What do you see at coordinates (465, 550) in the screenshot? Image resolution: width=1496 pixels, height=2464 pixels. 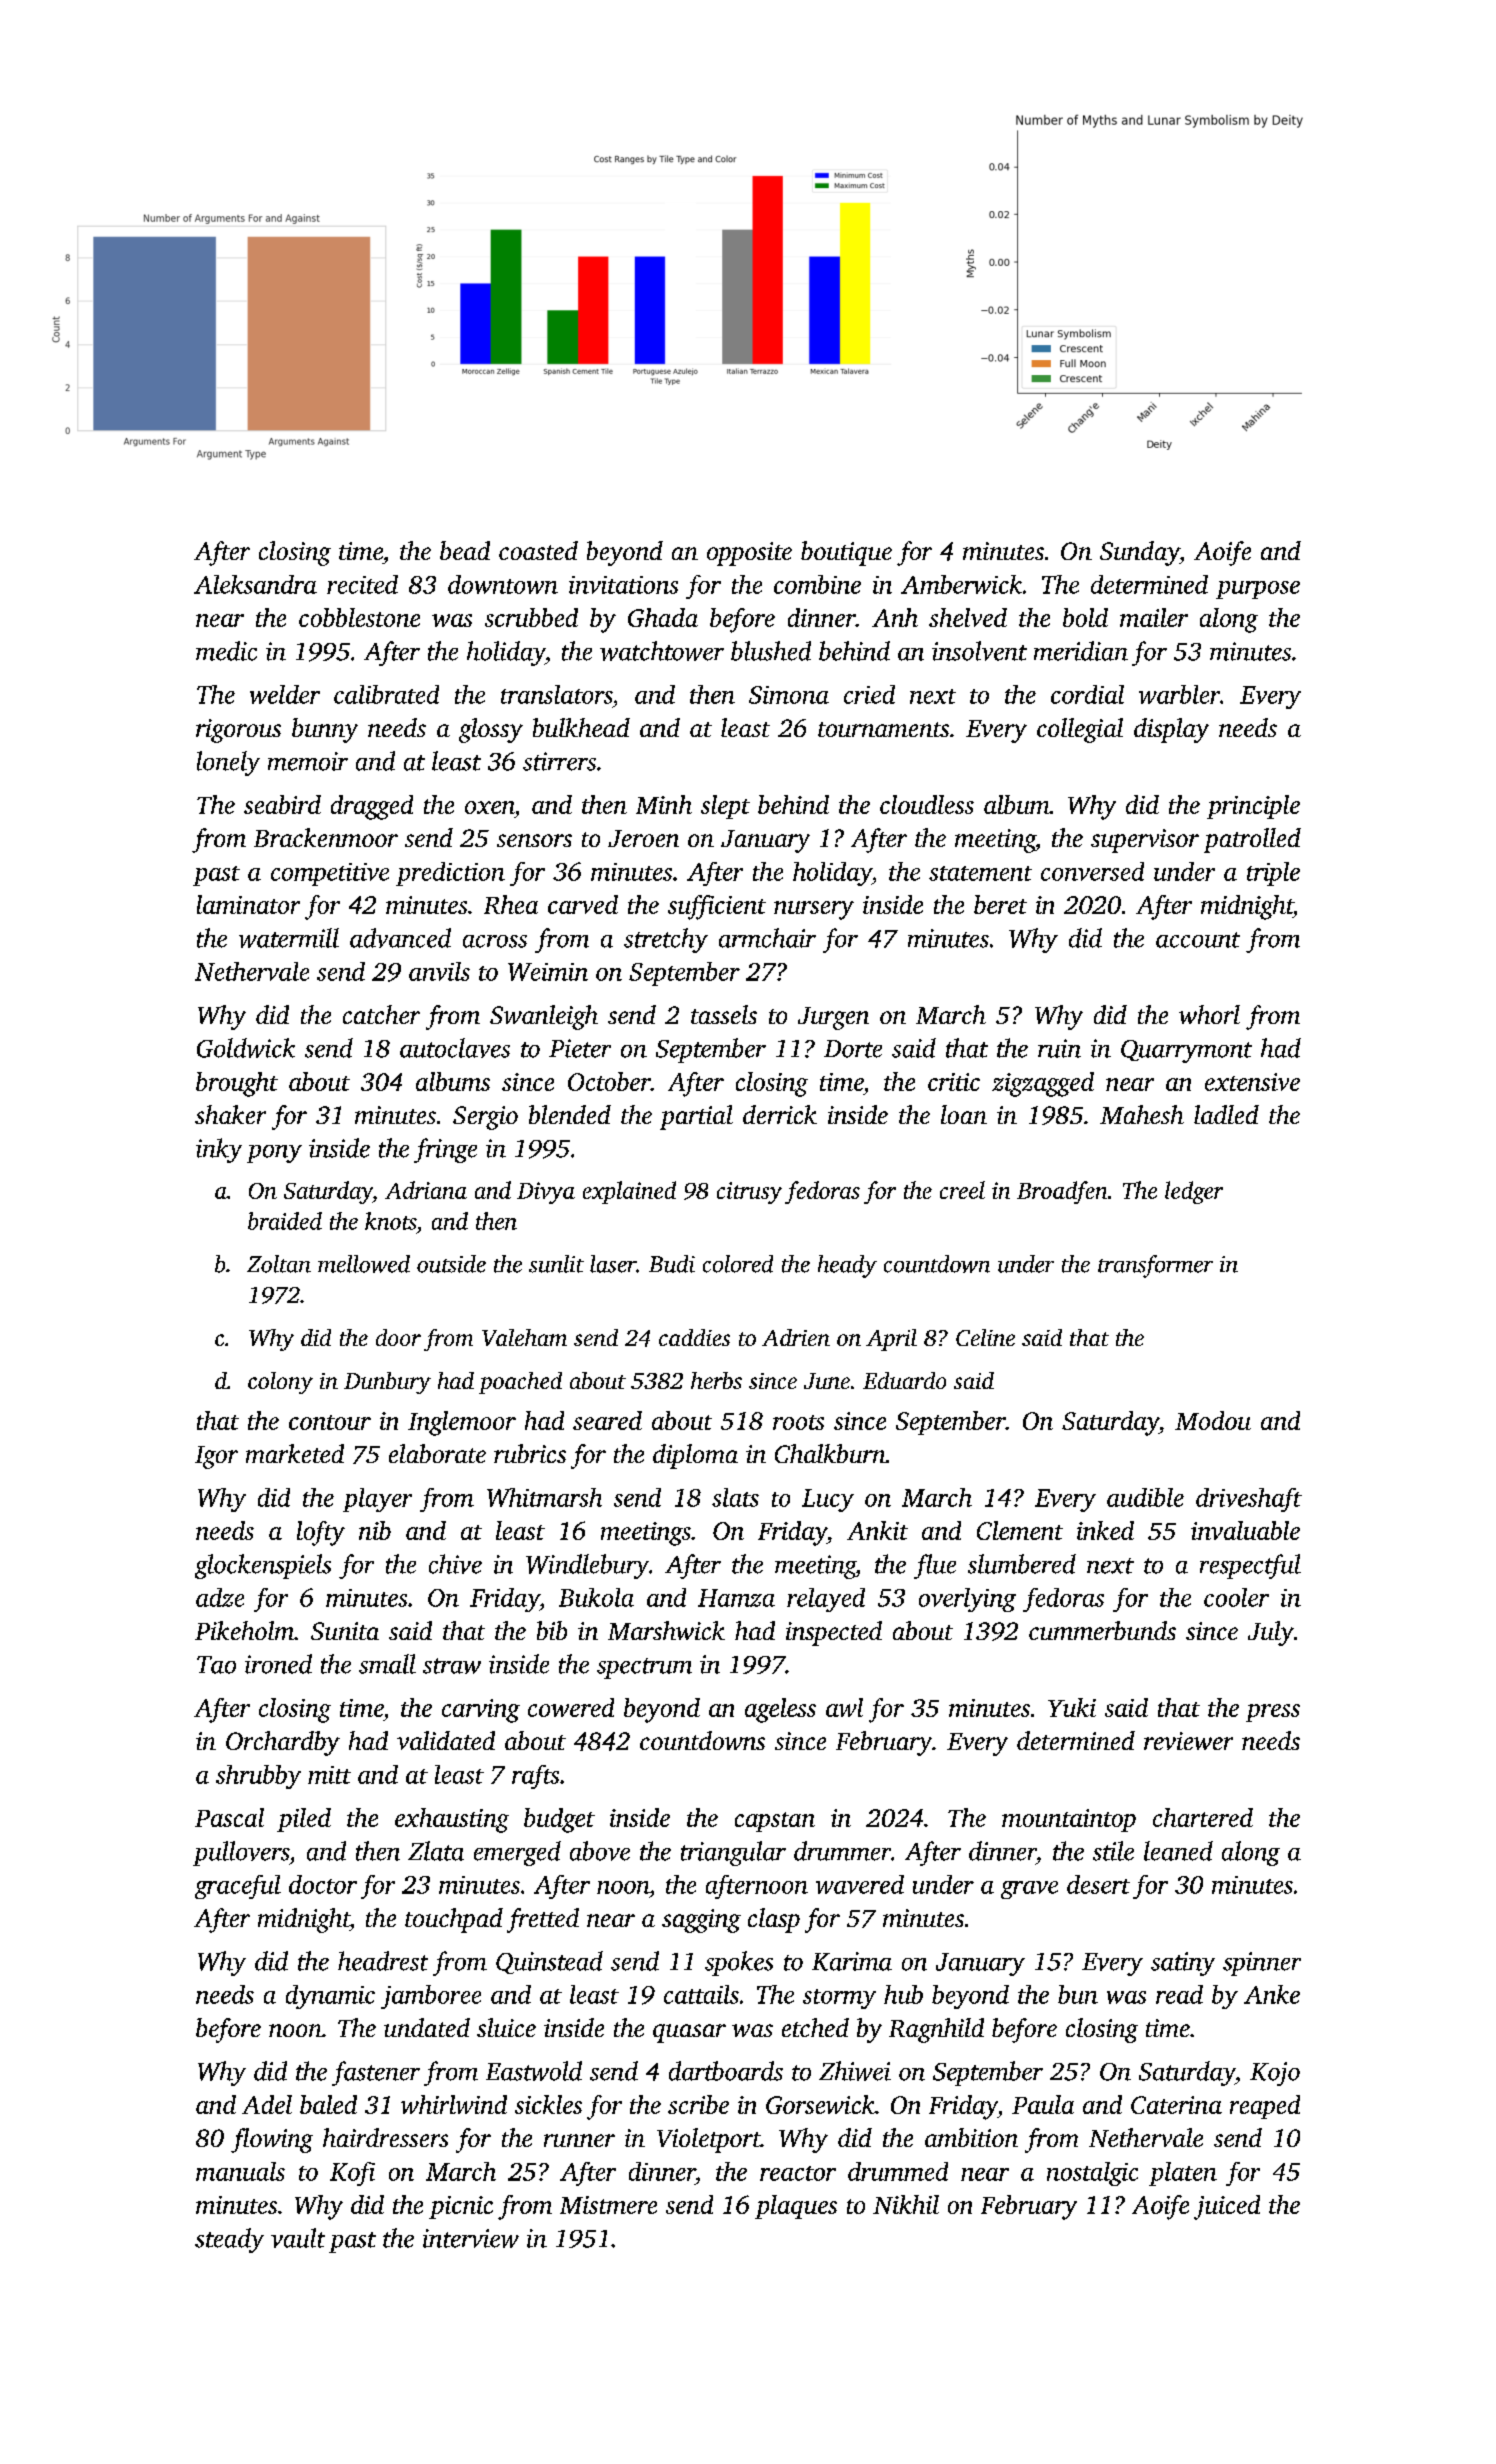 I see `bead` at bounding box center [465, 550].
